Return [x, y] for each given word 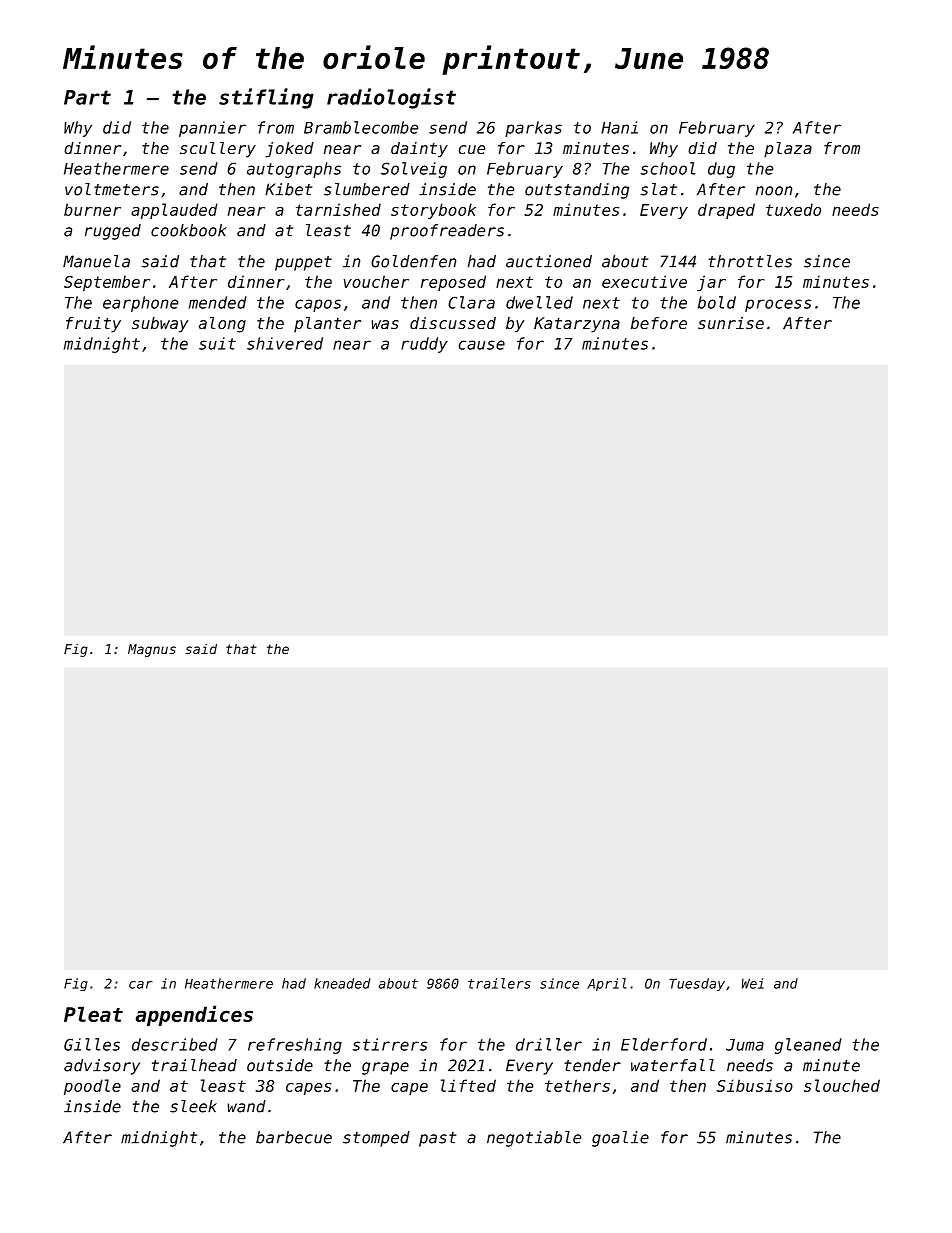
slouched [842, 1085]
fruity [93, 325]
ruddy [424, 345]
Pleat [93, 1014]
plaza [788, 150]
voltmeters [112, 189]
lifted [468, 1085]
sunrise [731, 323]
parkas [533, 129]
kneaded [342, 983]
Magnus [152, 650]
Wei [753, 983]
